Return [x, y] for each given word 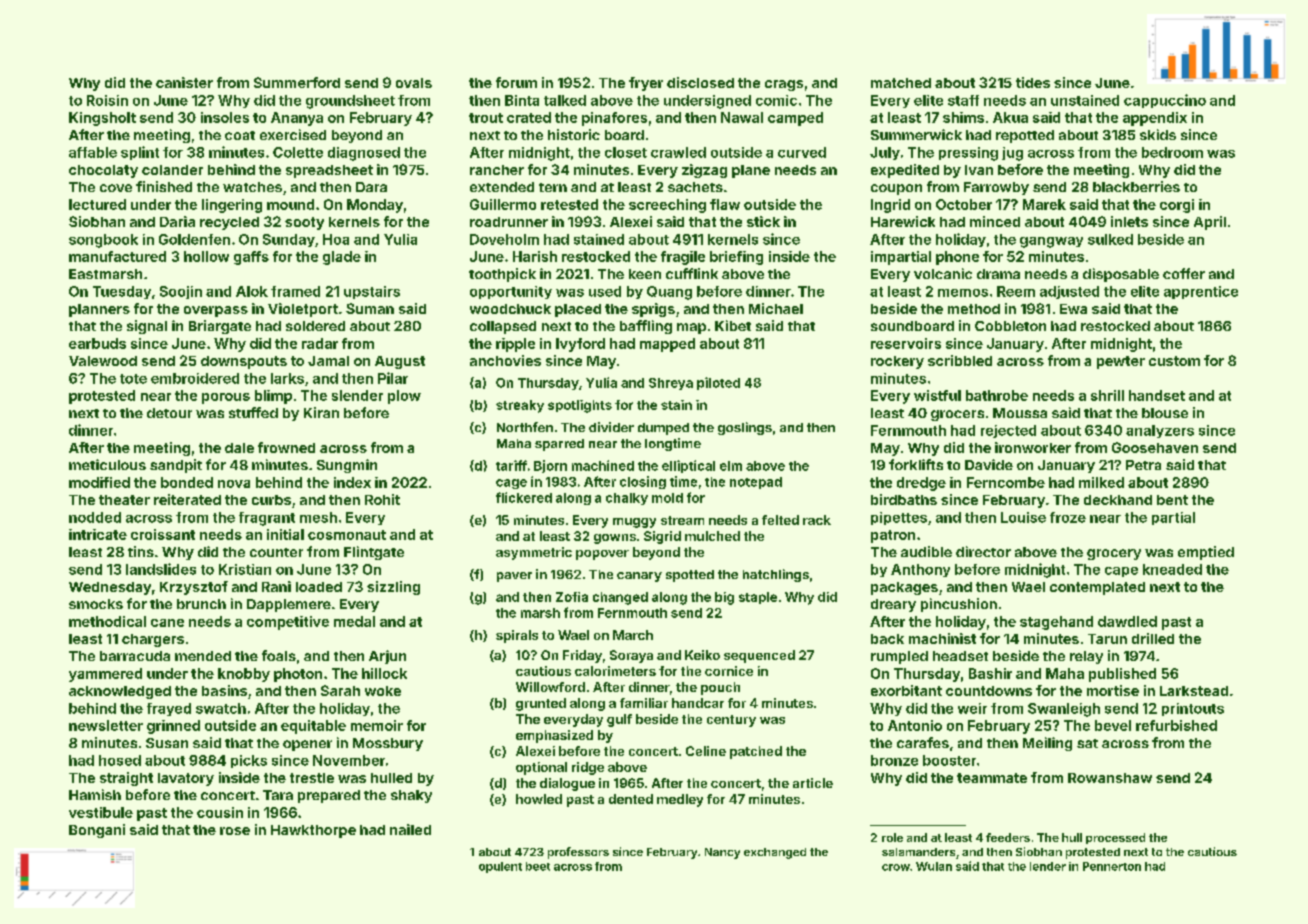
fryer [646, 84]
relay [1086, 657]
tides [1033, 82]
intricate [98, 534]
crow [896, 867]
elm [731, 466]
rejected [1008, 431]
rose [235, 831]
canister [184, 82]
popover [602, 555]
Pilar [393, 378]
